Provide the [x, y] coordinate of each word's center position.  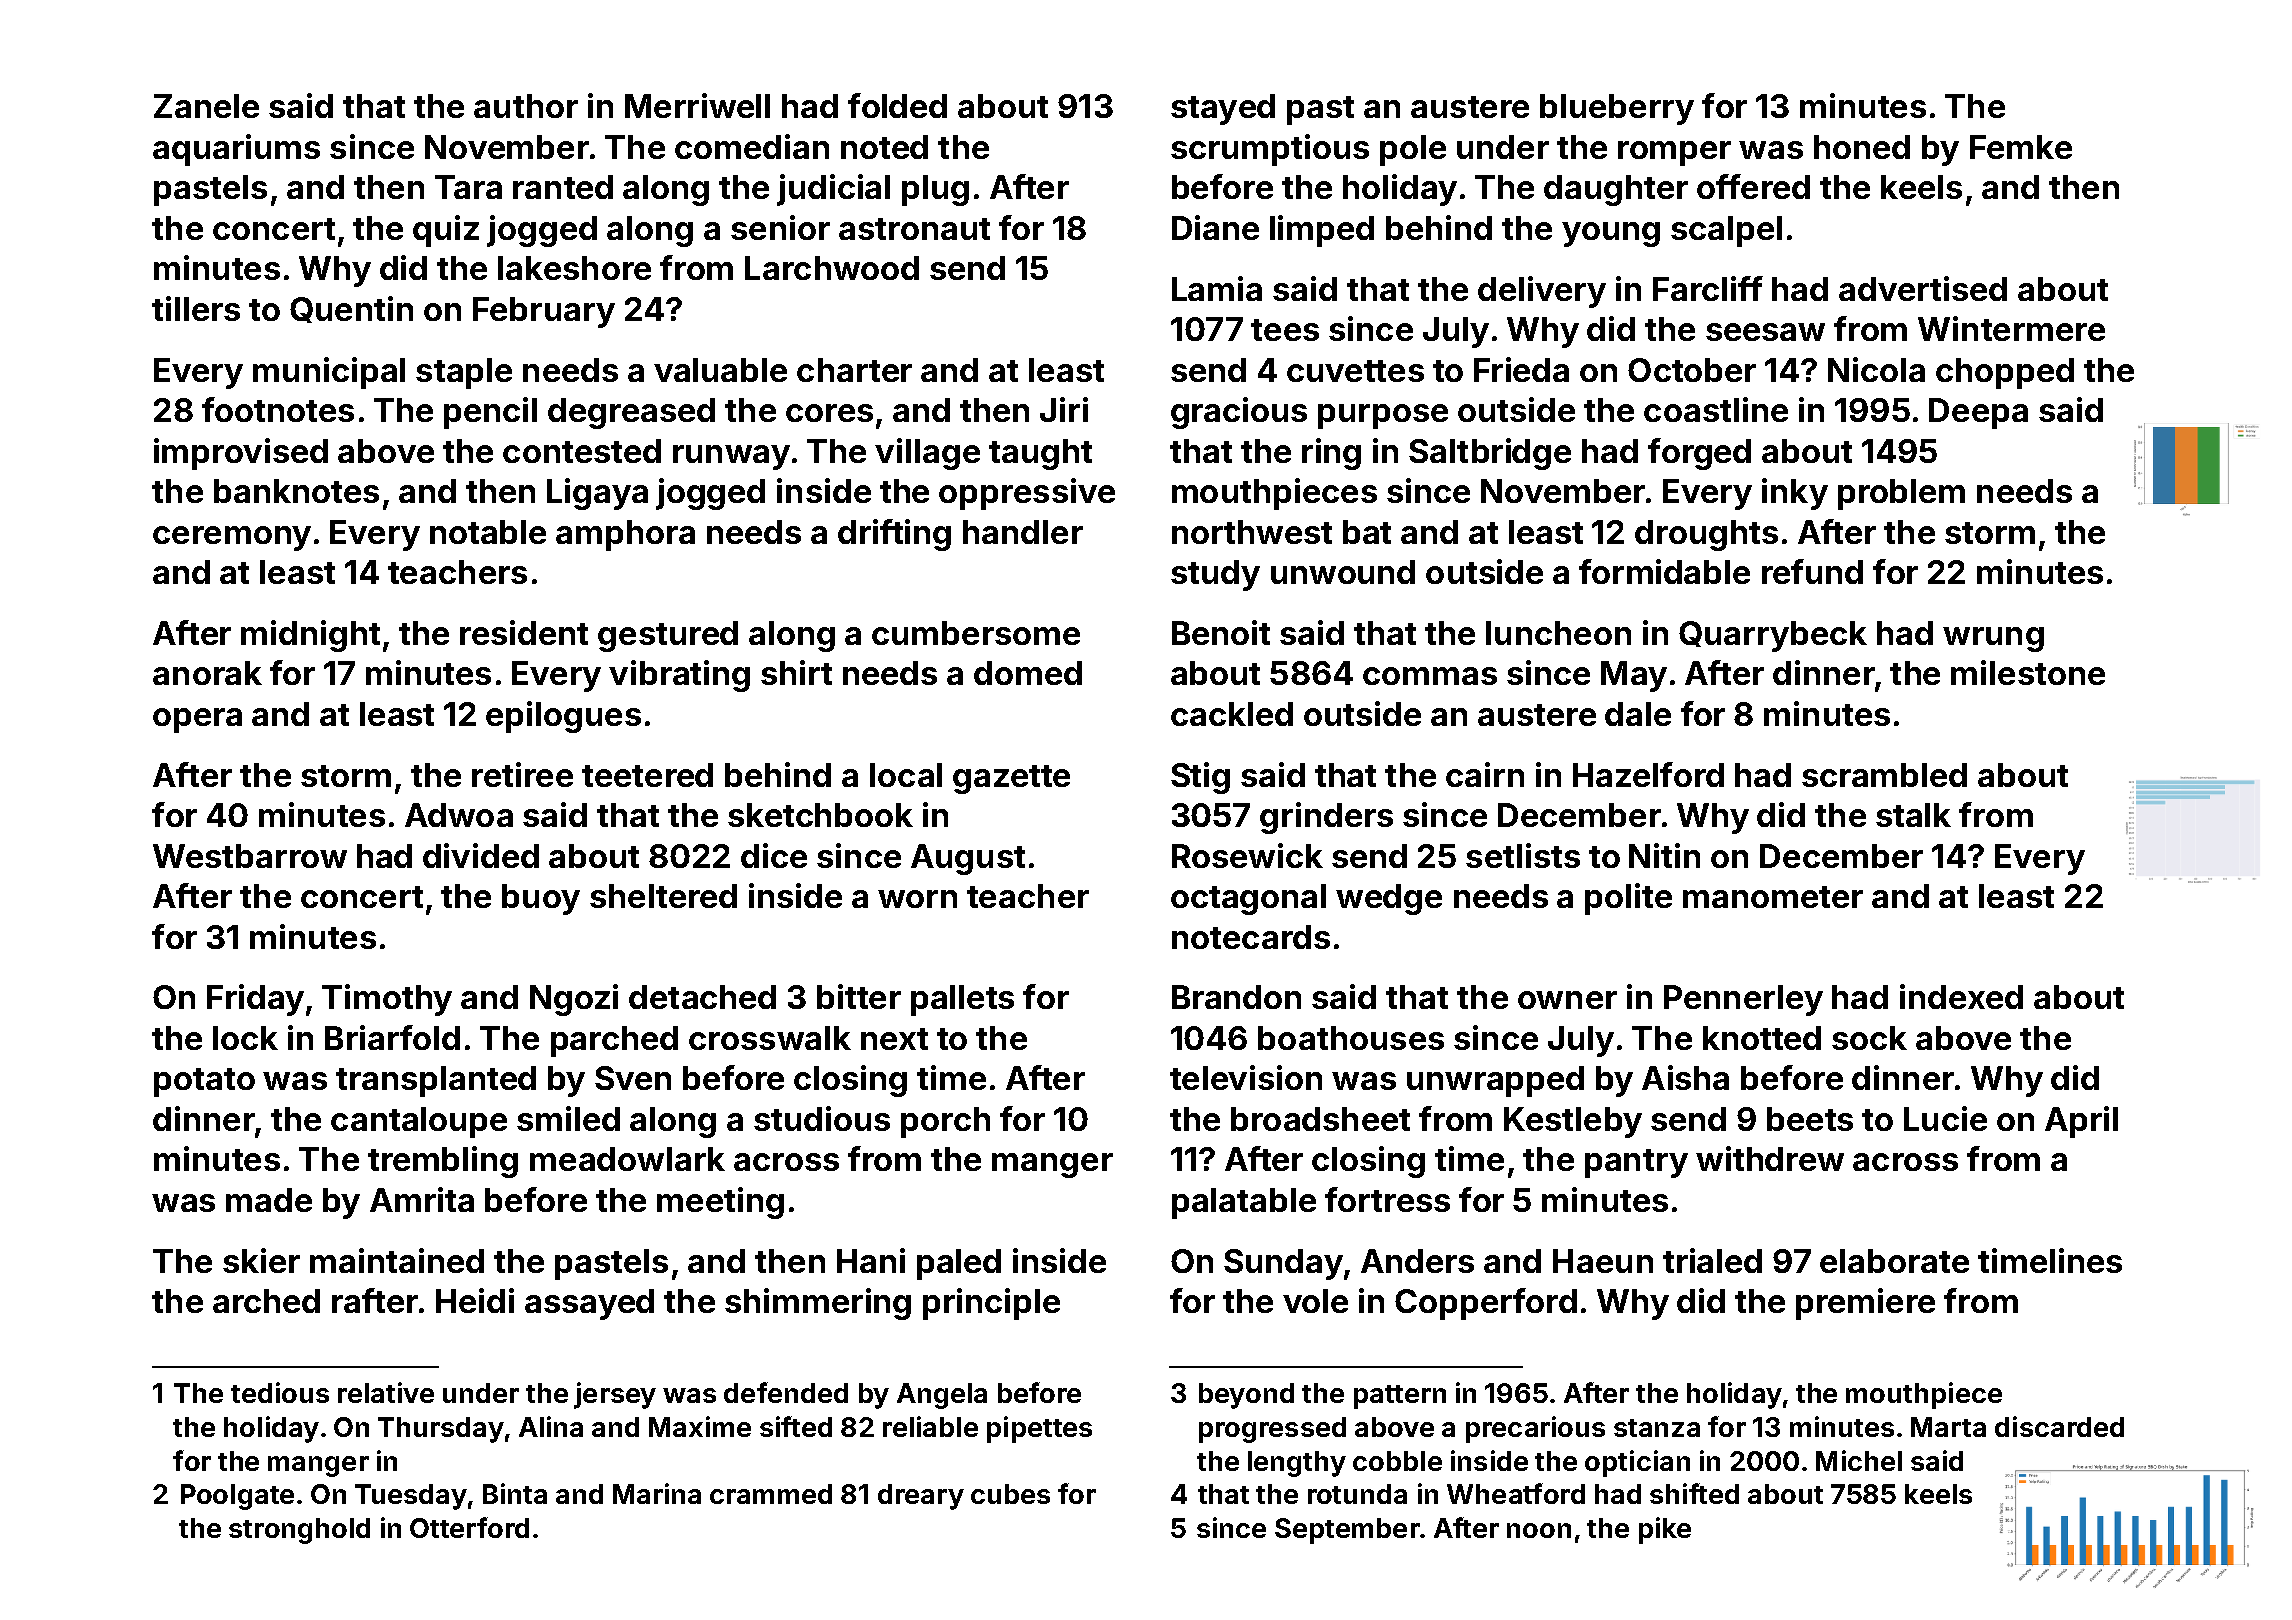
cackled [1232, 714]
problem [1901, 494]
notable [488, 532]
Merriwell [697, 105]
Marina [657, 1493]
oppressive [1027, 494]
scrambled [1884, 775]
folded [897, 105]
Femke [2021, 147]
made [269, 1200]
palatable [1244, 1203]
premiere [1865, 1304]
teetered [647, 775]
